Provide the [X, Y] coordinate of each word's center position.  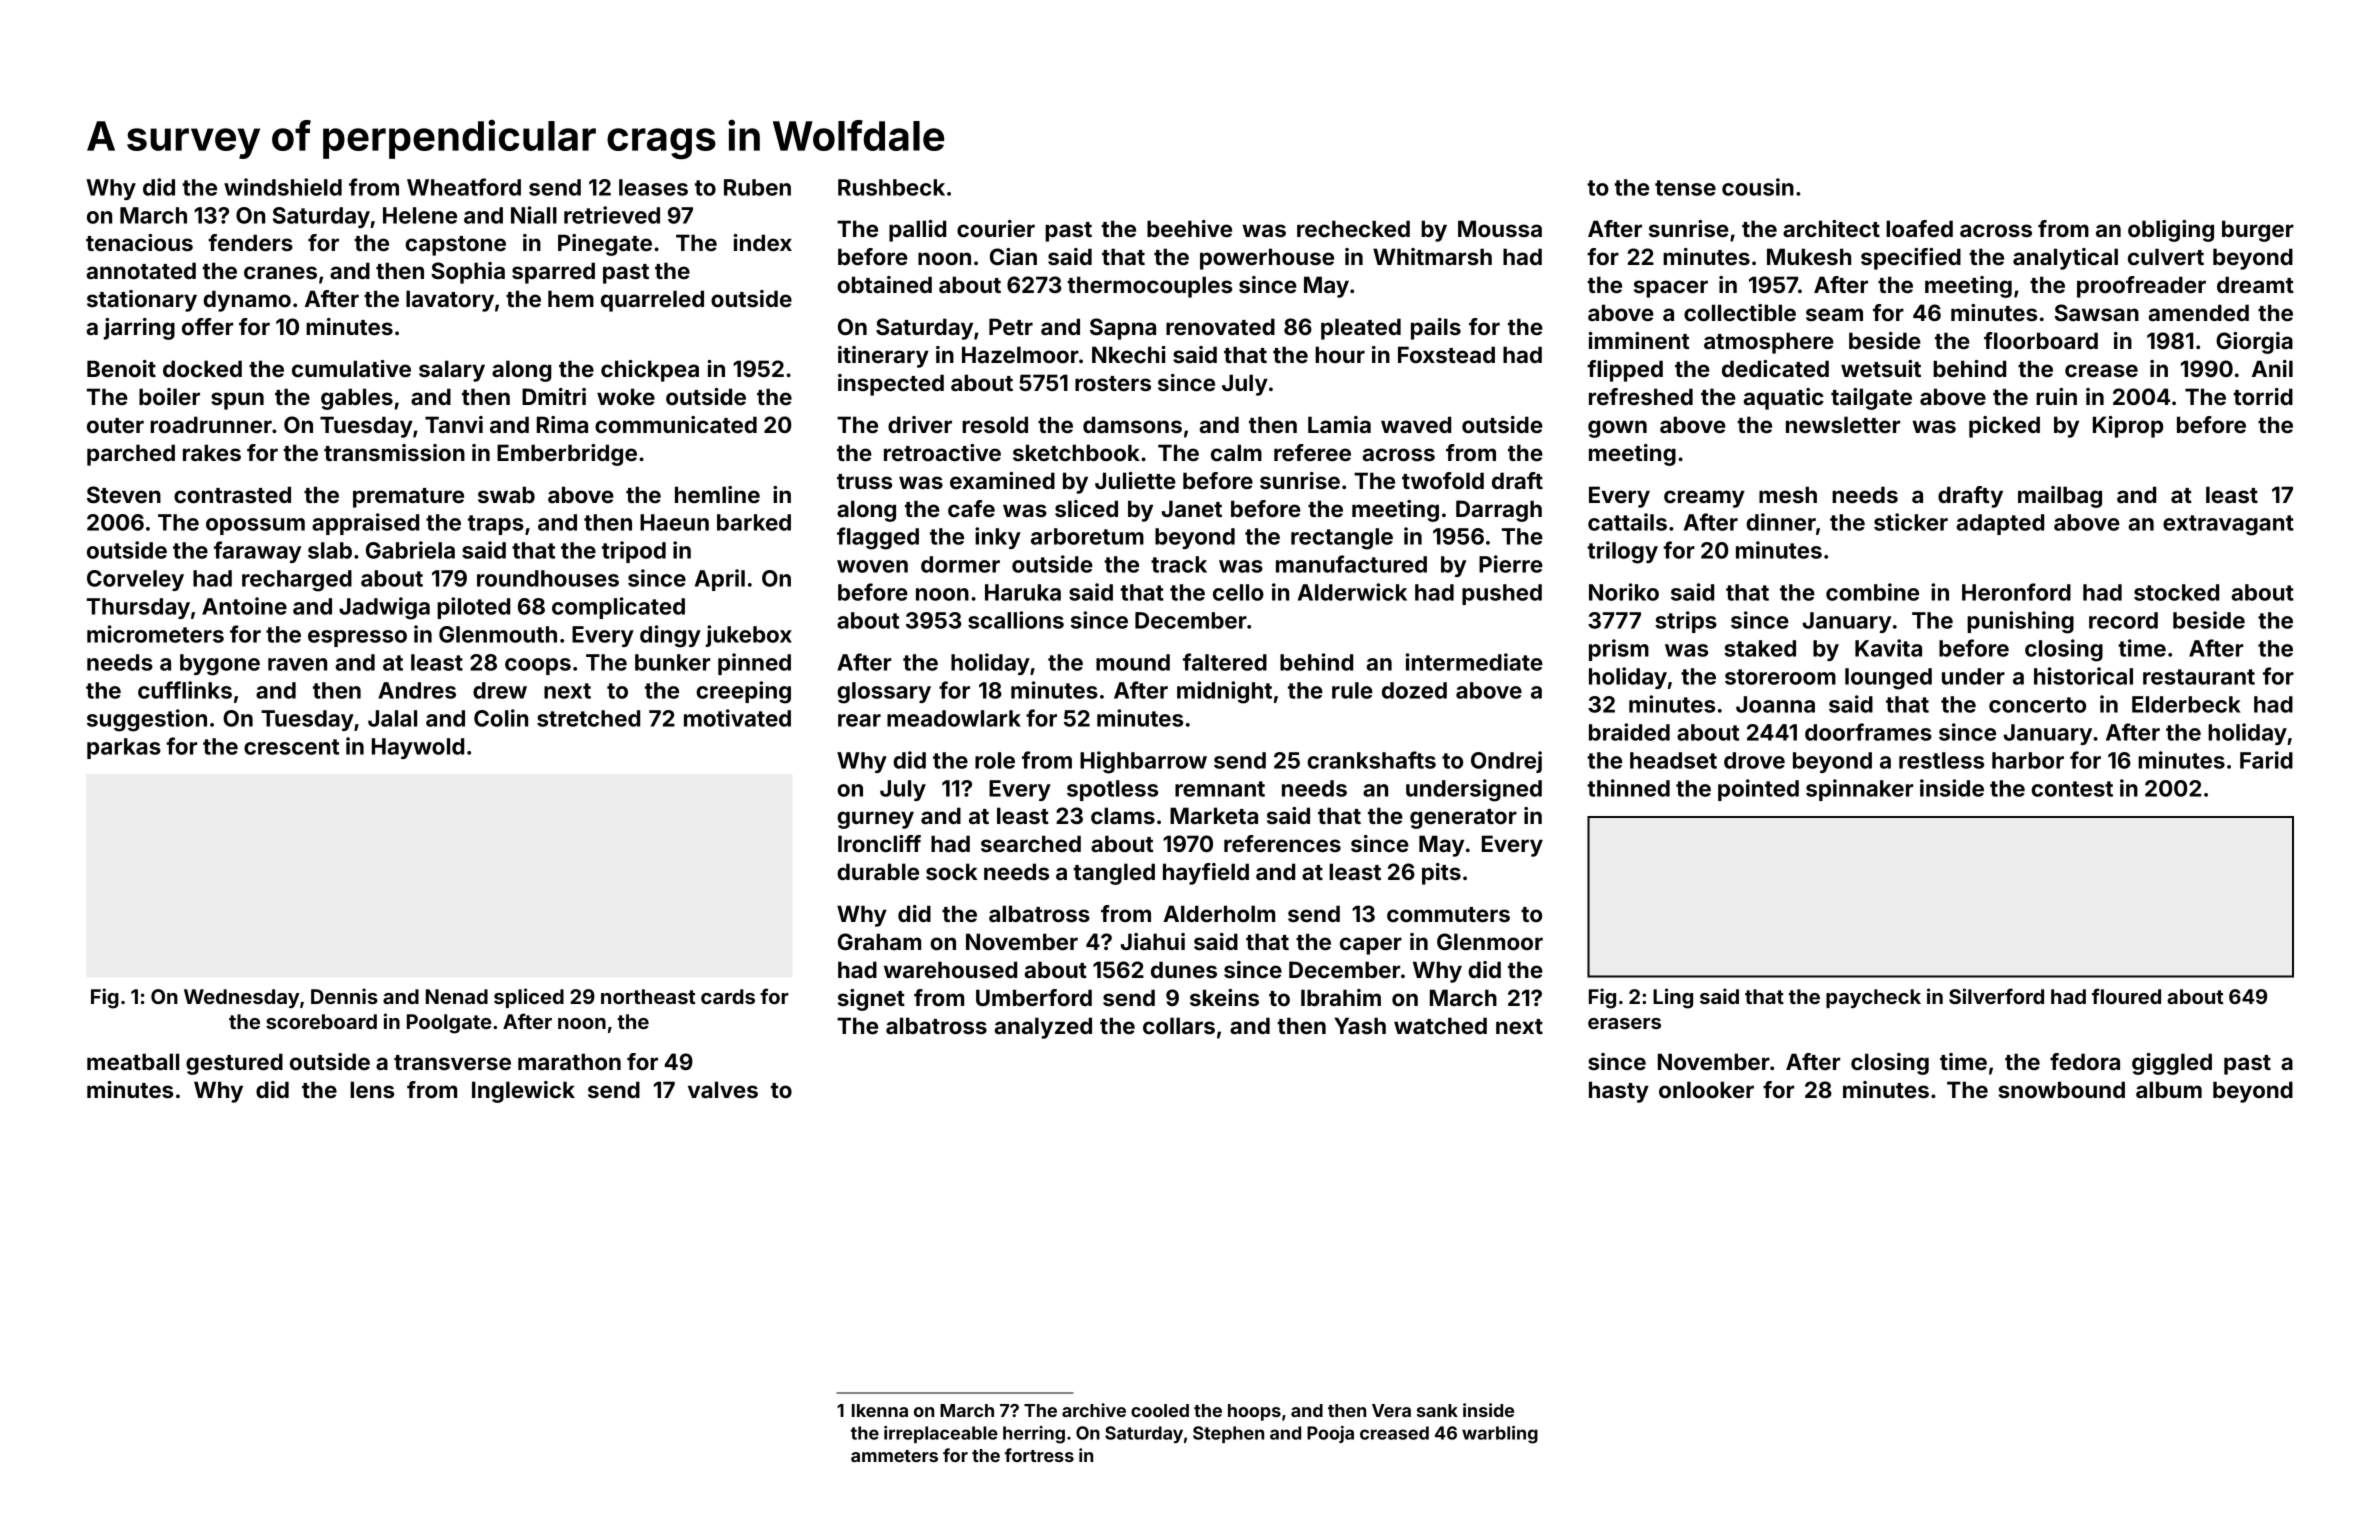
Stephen [1228, 1434]
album [2169, 1089]
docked [202, 368]
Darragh [1499, 511]
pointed [1758, 790]
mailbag [2060, 497]
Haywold [418, 748]
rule [1352, 690]
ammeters [894, 1456]
